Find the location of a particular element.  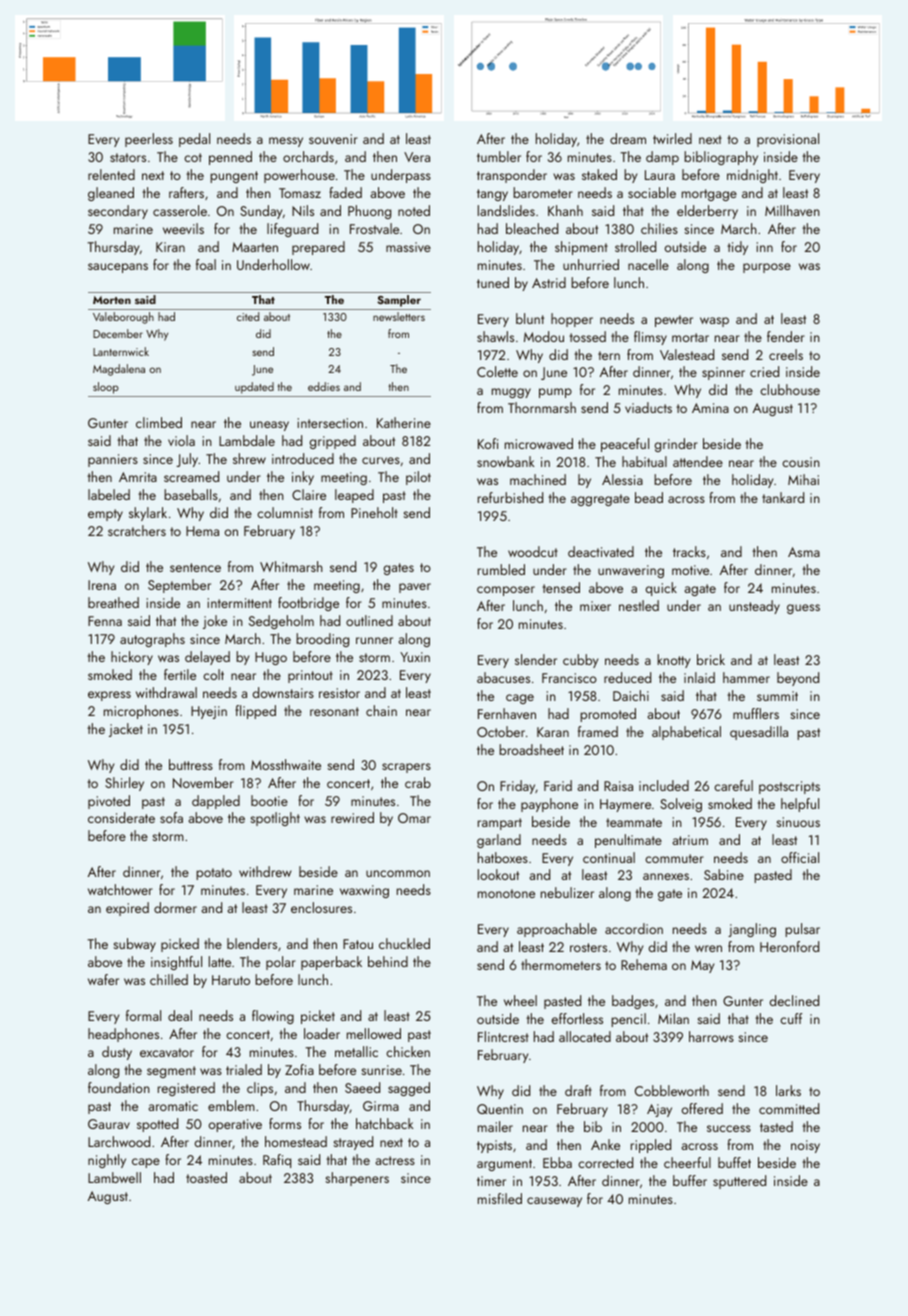

chilled is located at coordinates (169, 979).
